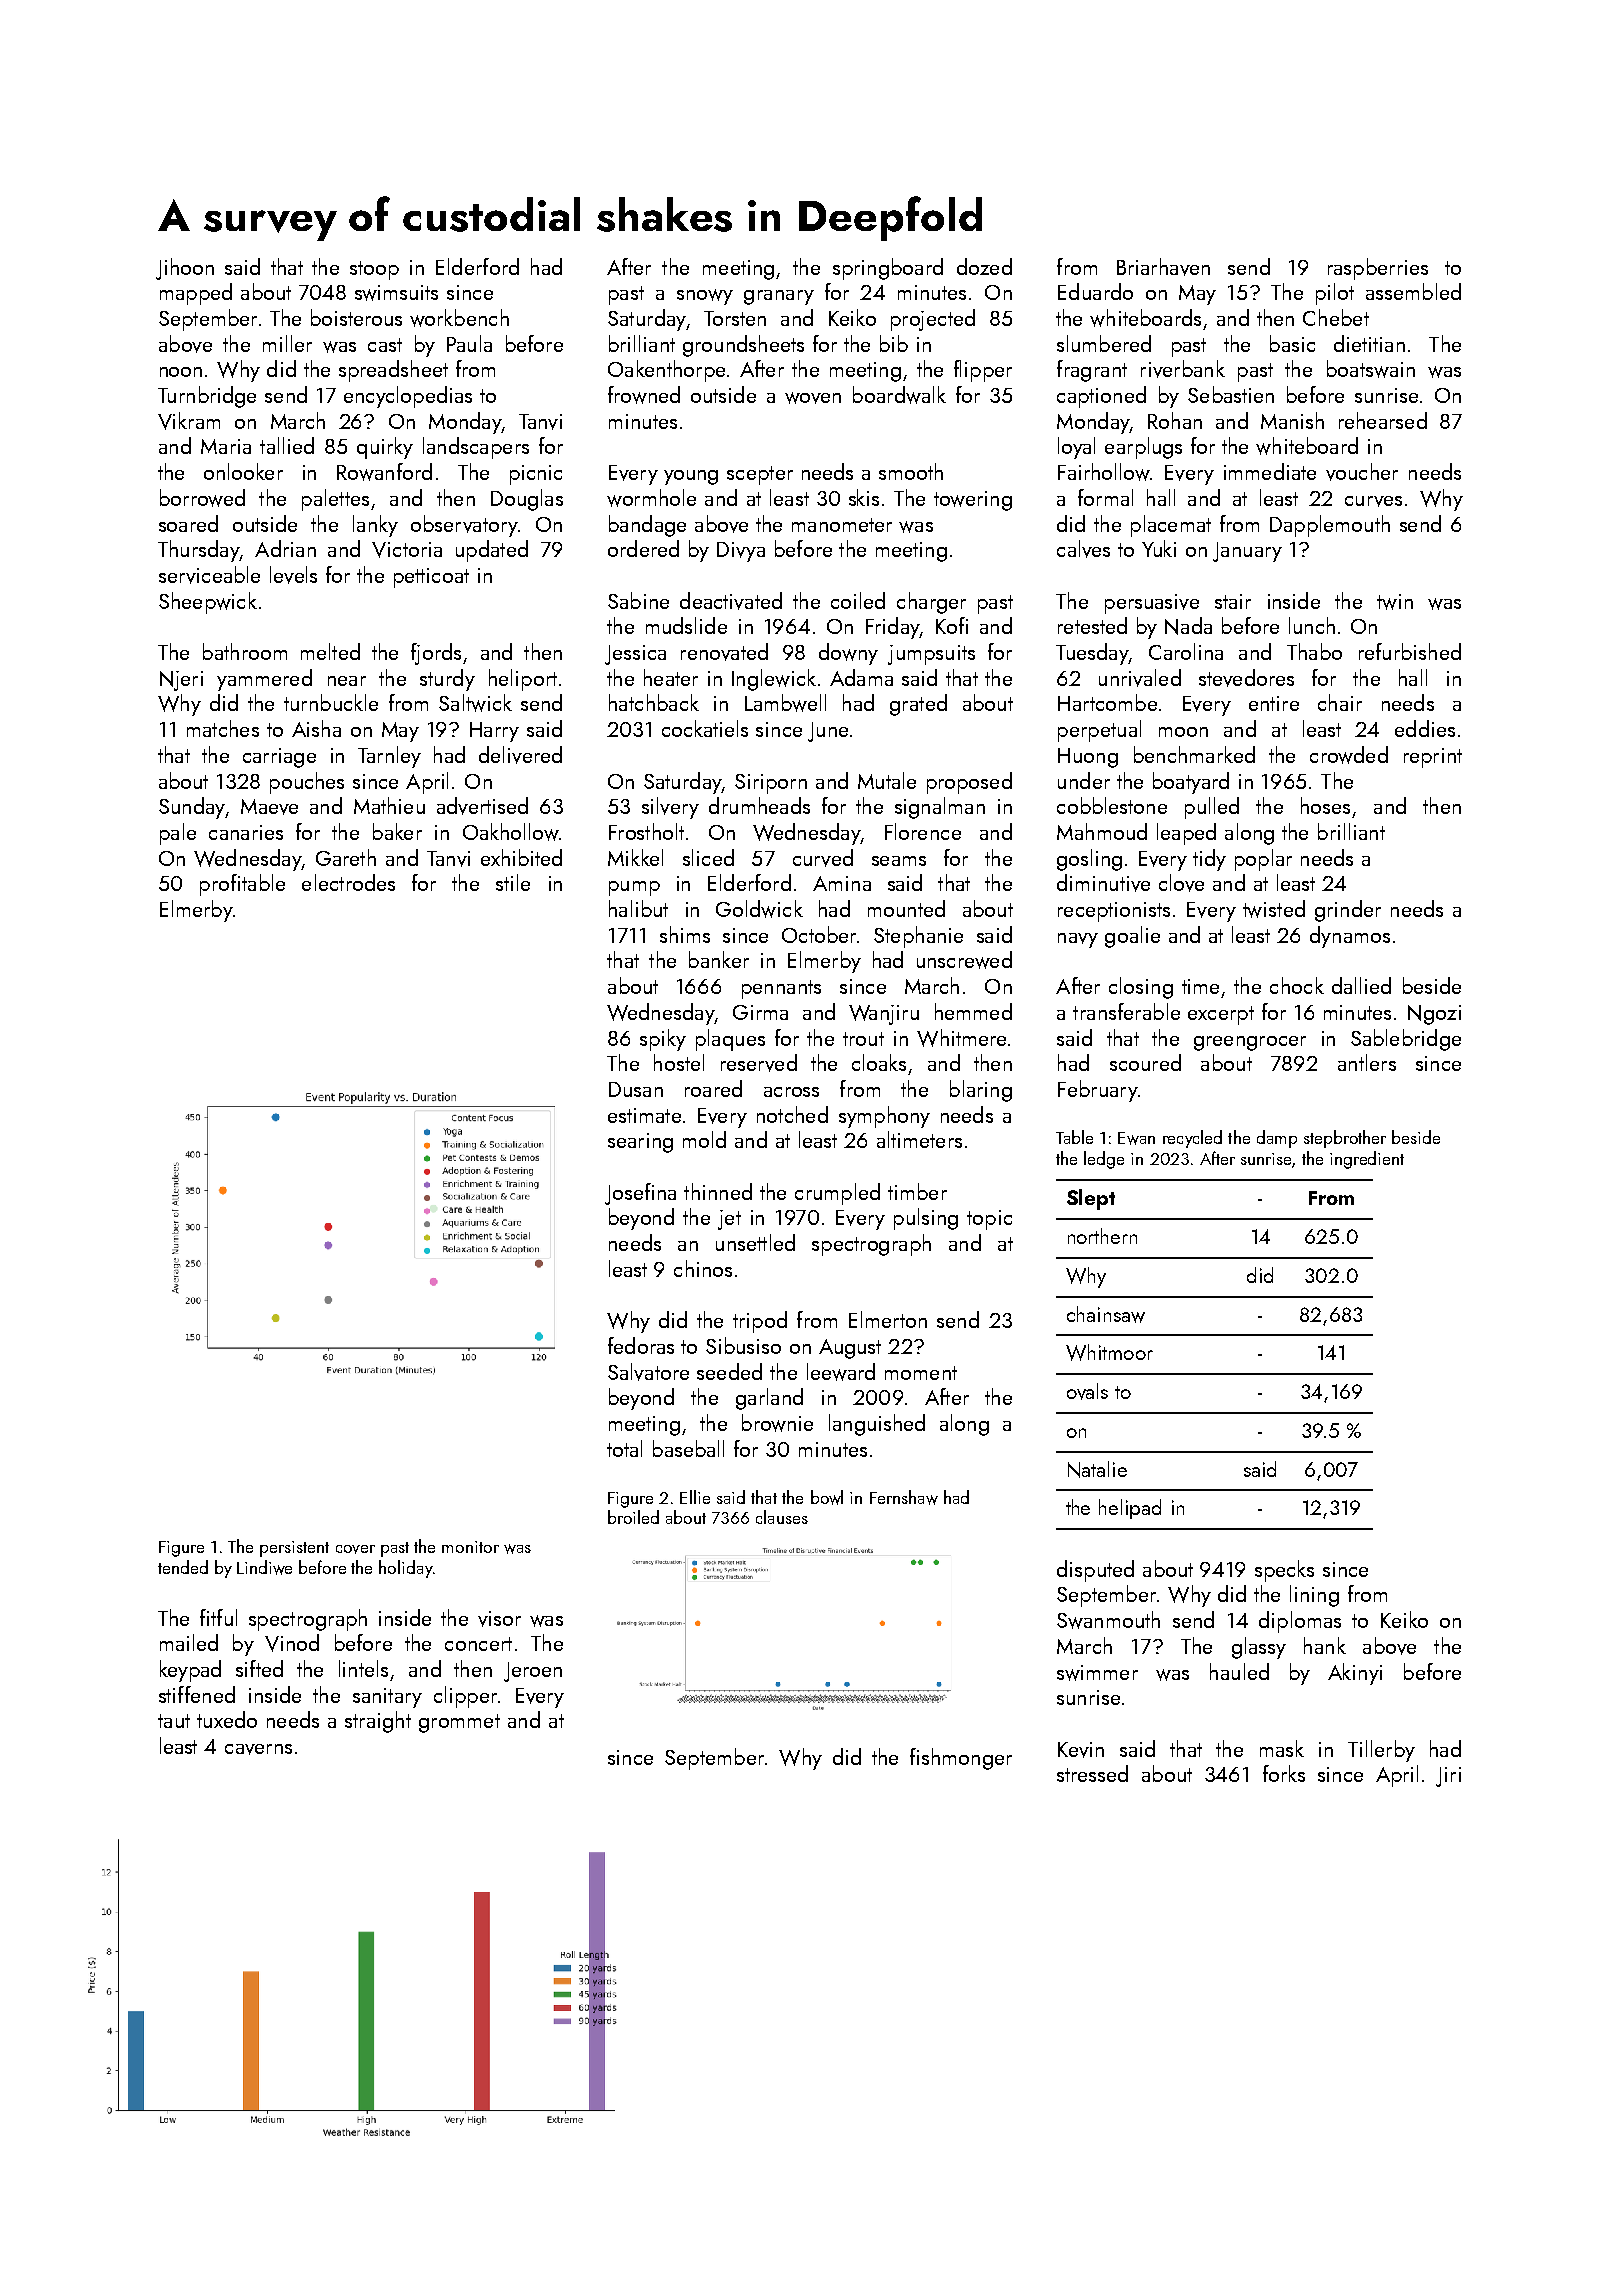 The width and height of the screenshot is (1620, 2292). What do you see at coordinates (1378, 269) in the screenshot?
I see `raspberries` at bounding box center [1378, 269].
